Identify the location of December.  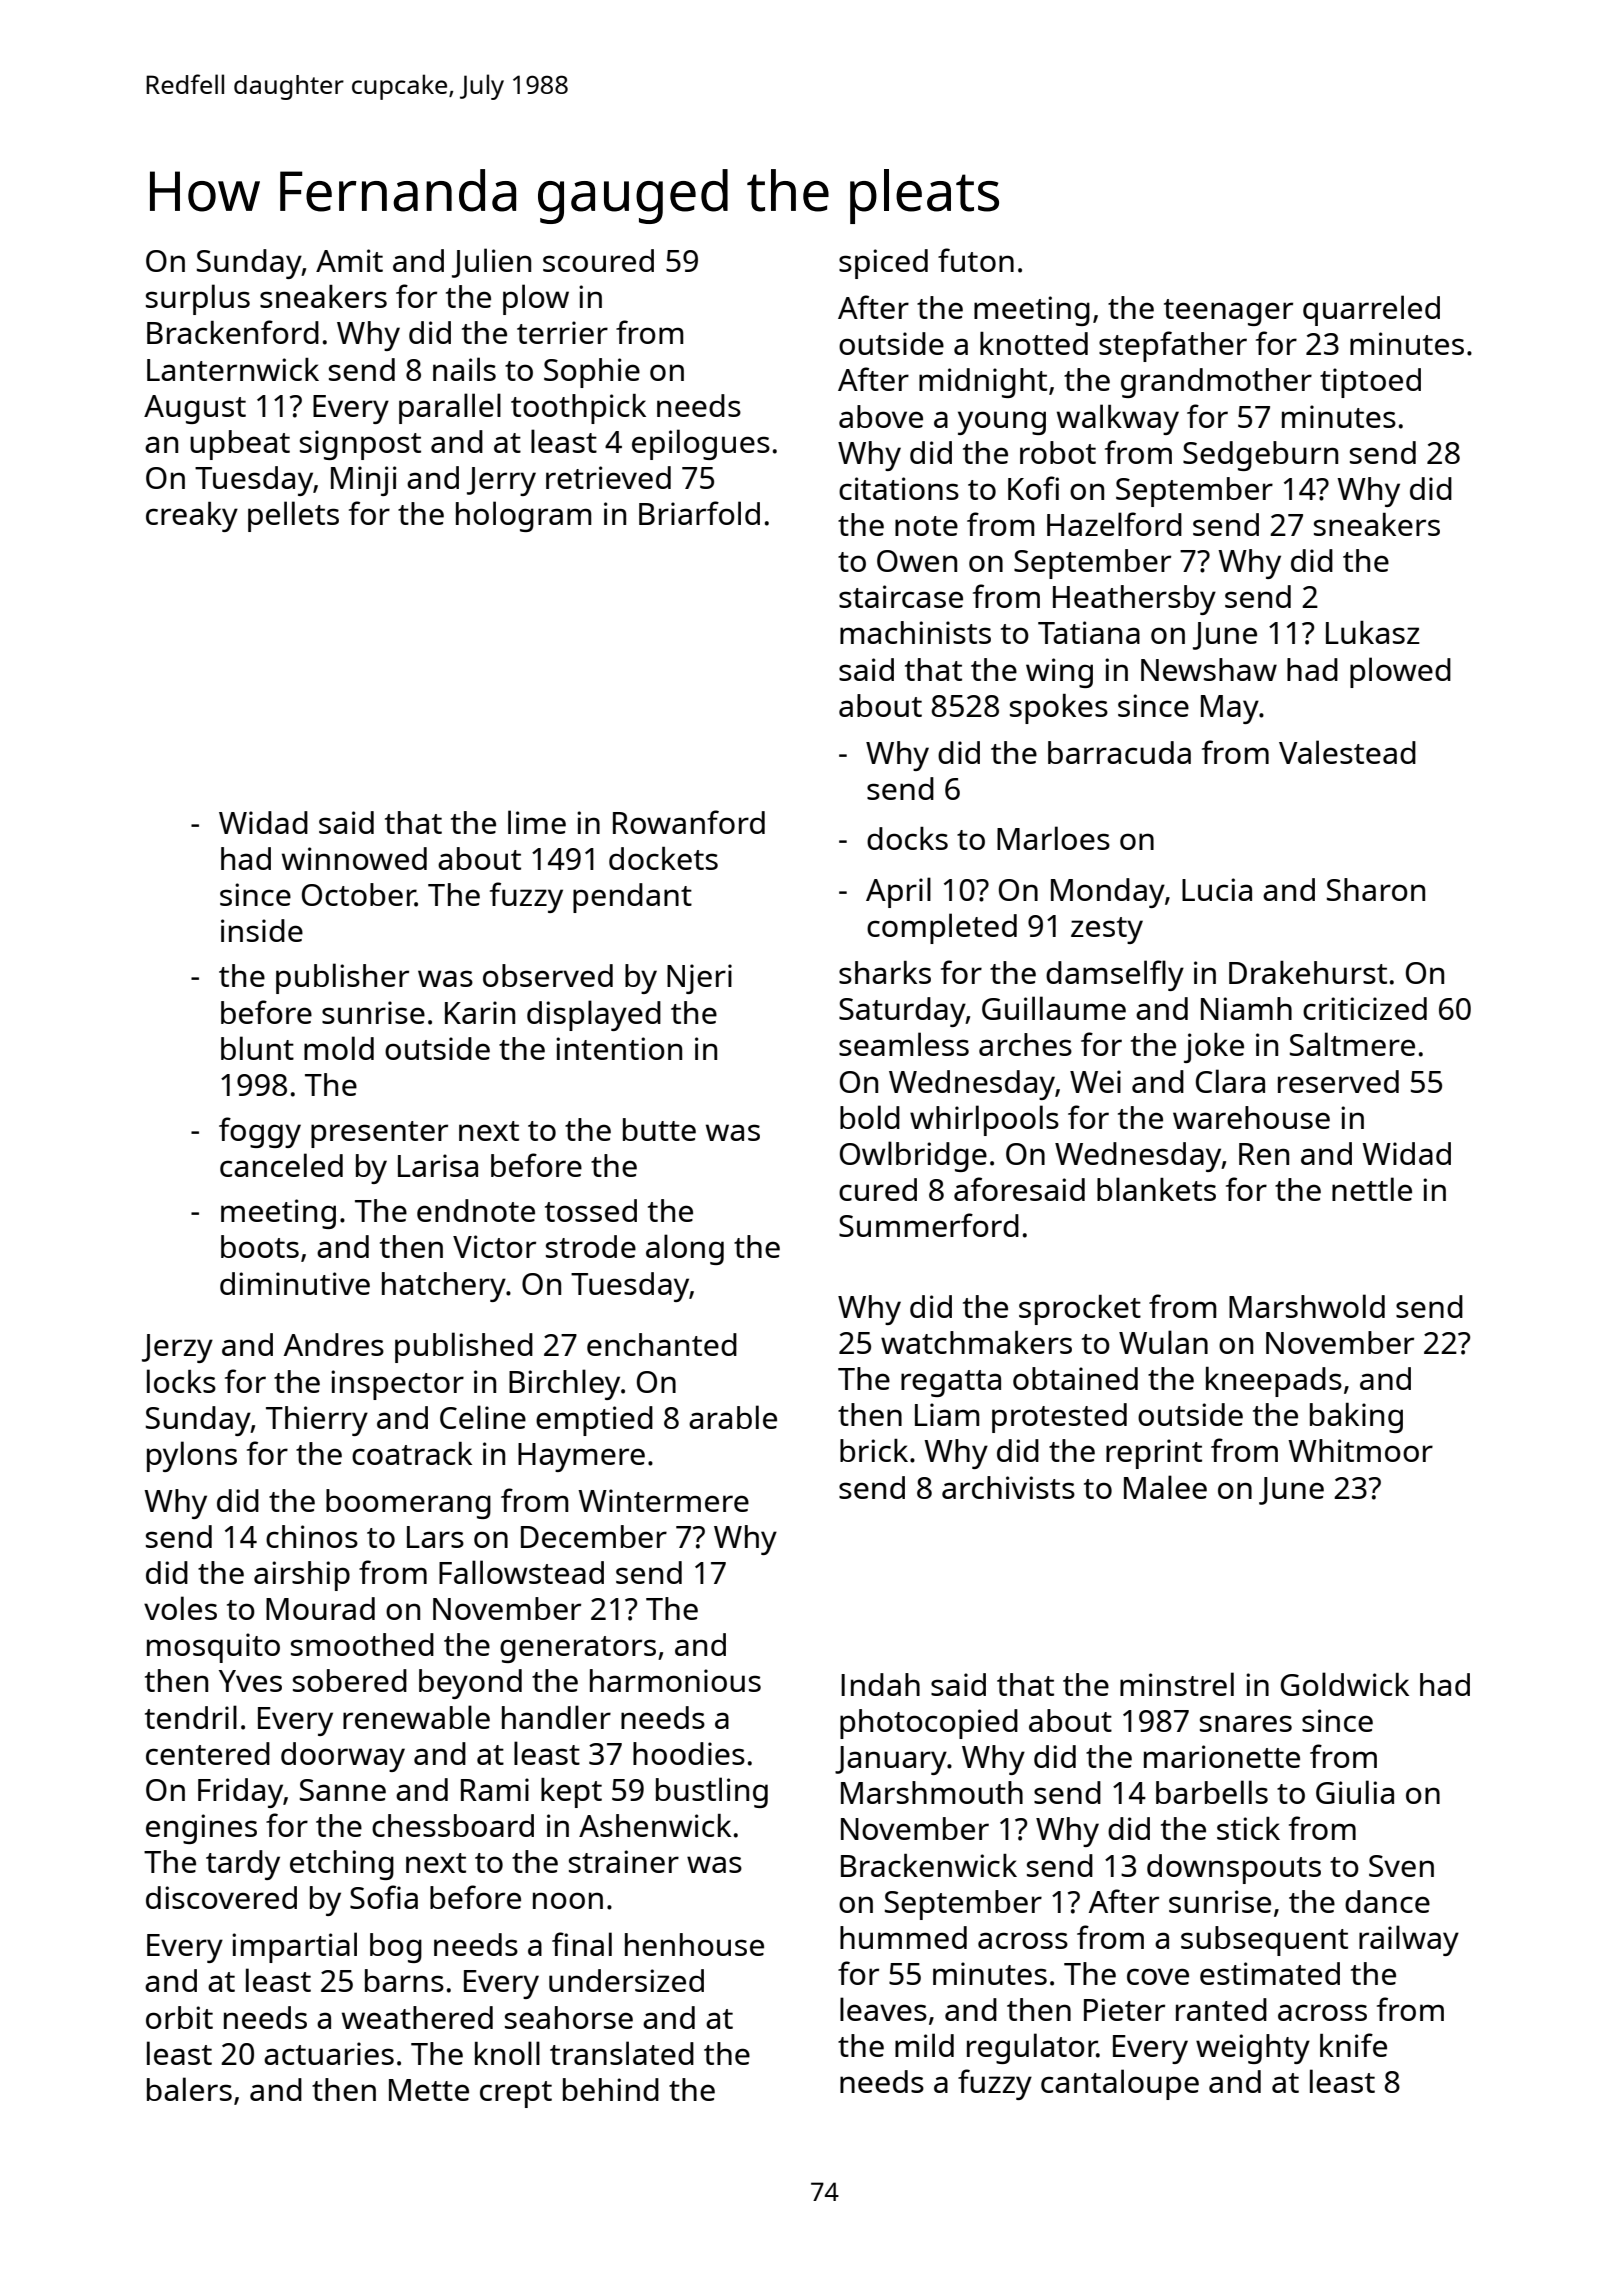
(594, 1536).
